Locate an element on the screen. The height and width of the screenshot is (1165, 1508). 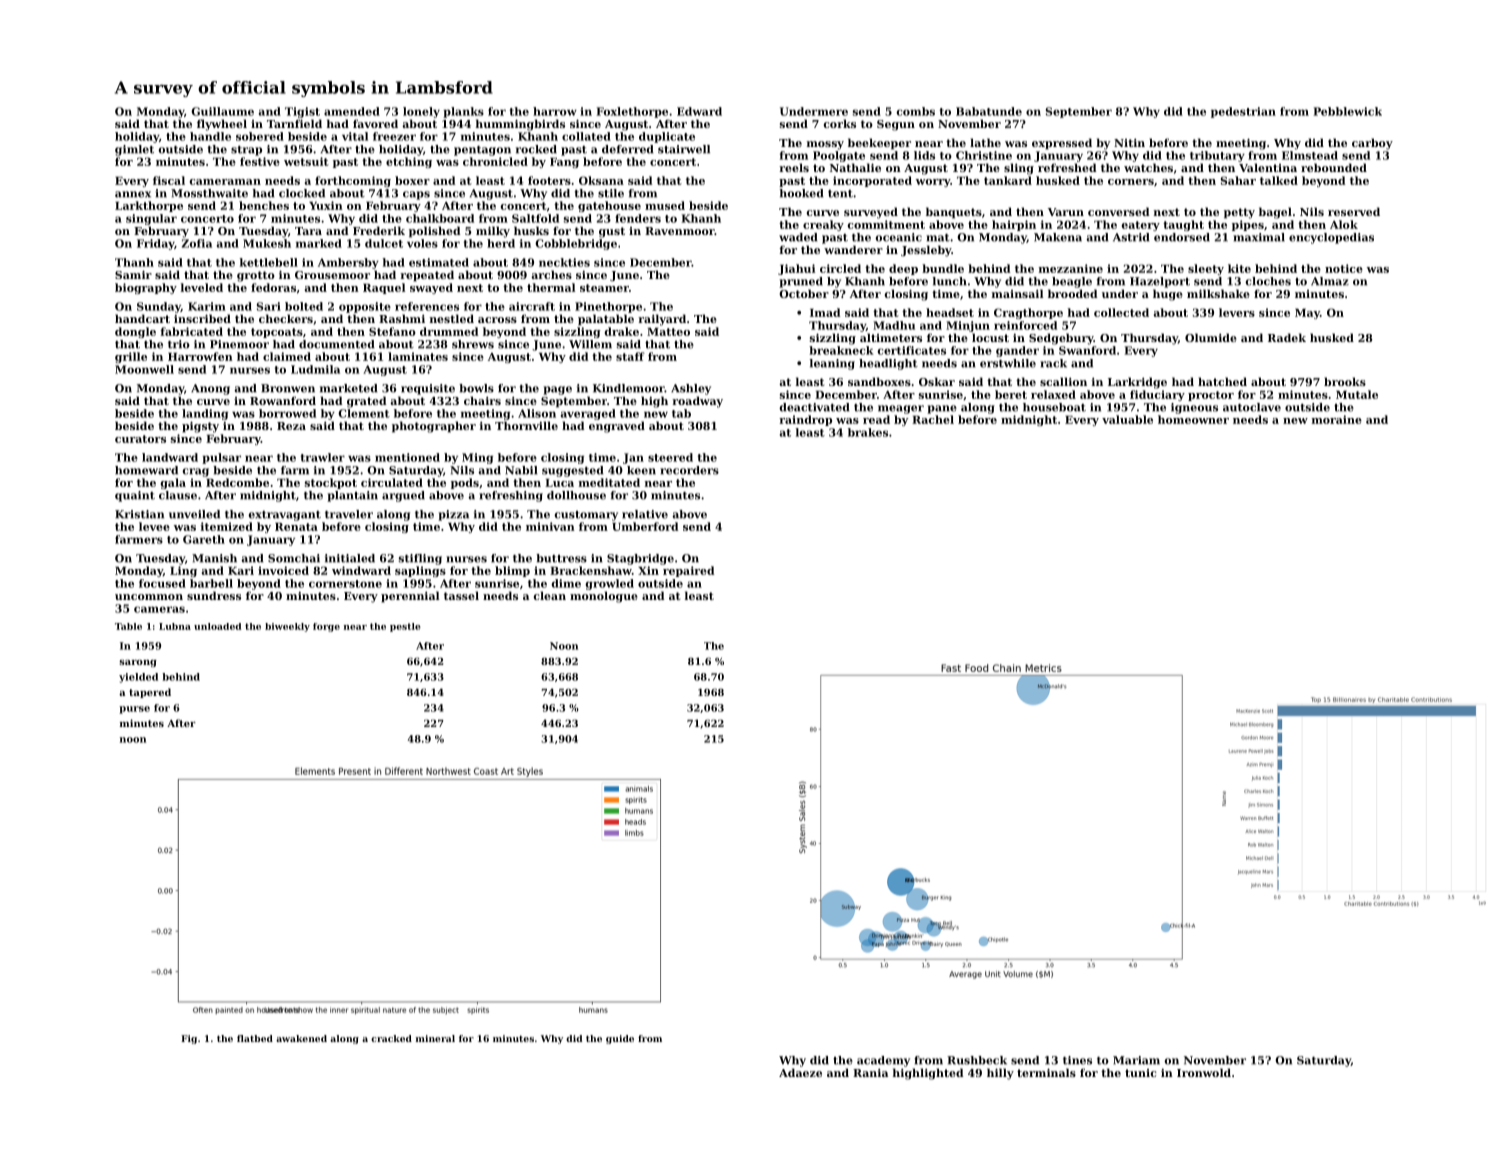
moraine is located at coordinates (1337, 419).
